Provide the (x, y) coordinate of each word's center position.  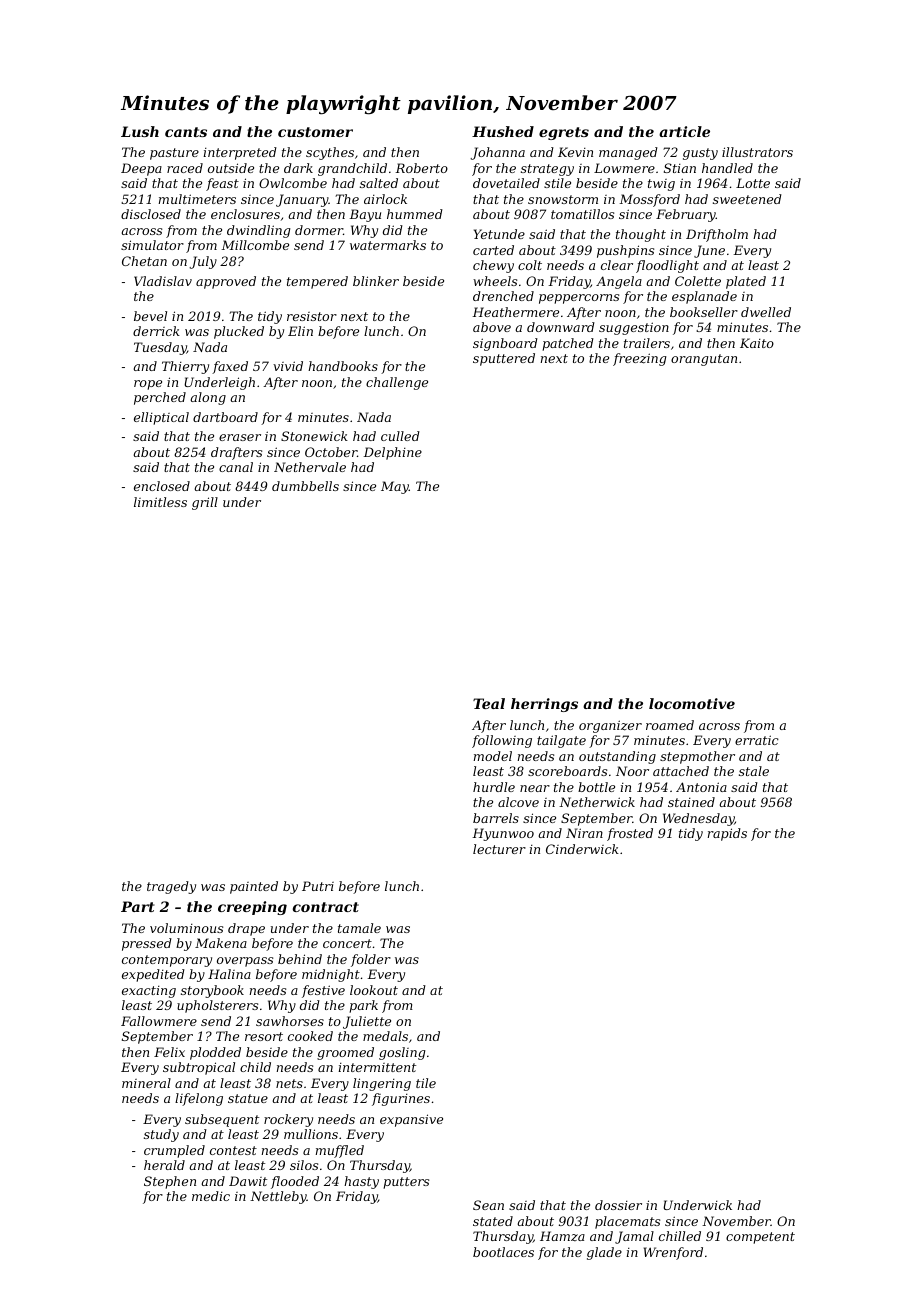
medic (211, 1196)
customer (315, 132)
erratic (757, 740)
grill (205, 503)
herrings (544, 705)
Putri (318, 886)
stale (754, 771)
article (684, 131)
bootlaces (503, 1252)
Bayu (365, 215)
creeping (252, 908)
